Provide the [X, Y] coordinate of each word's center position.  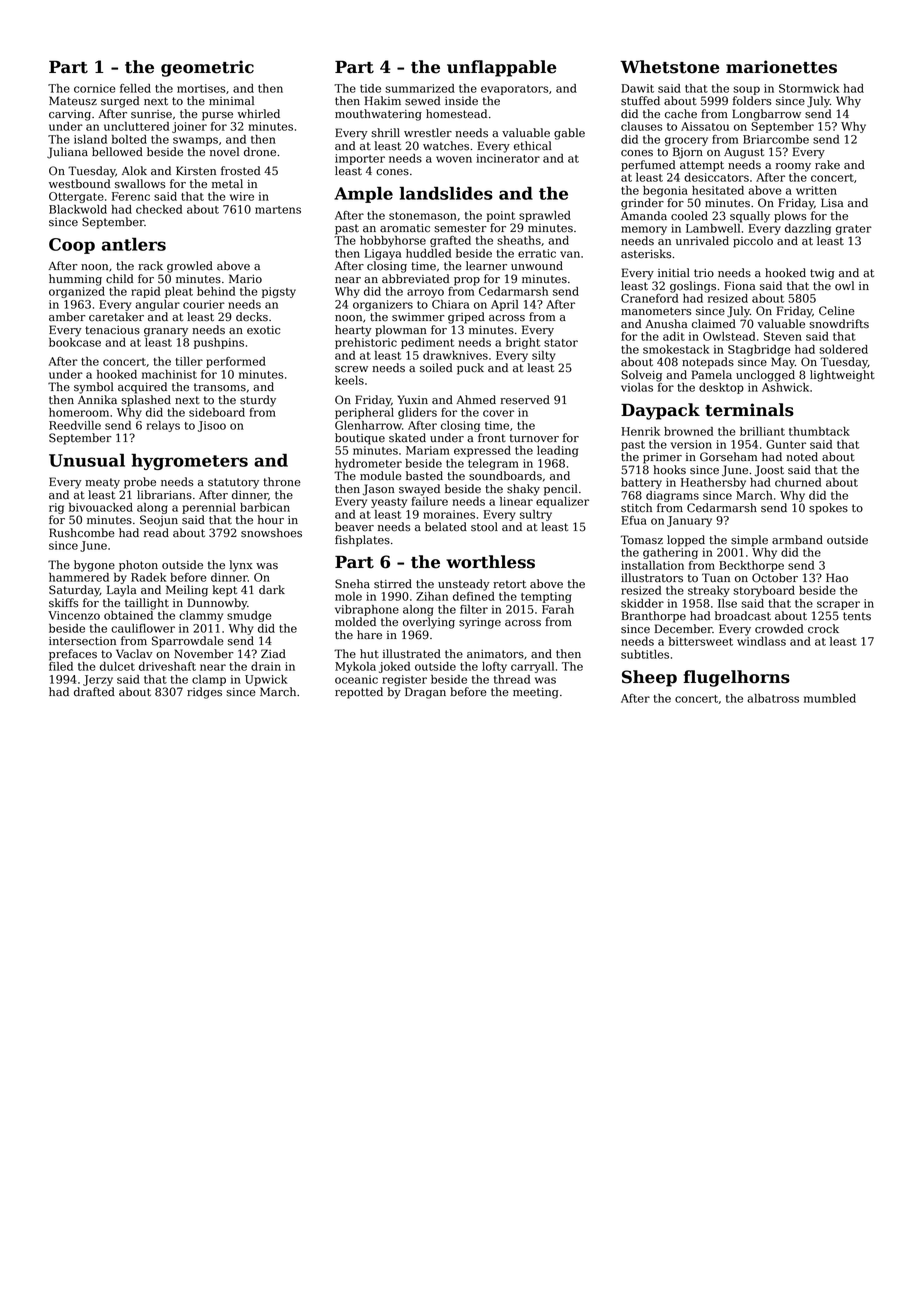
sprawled [545, 216]
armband [797, 540]
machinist [169, 374]
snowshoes [271, 533]
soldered [843, 349]
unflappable [502, 68]
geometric [207, 68]
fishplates [362, 541]
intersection [82, 641]
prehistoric [366, 343]
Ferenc [131, 196]
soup [746, 90]
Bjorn [688, 153]
